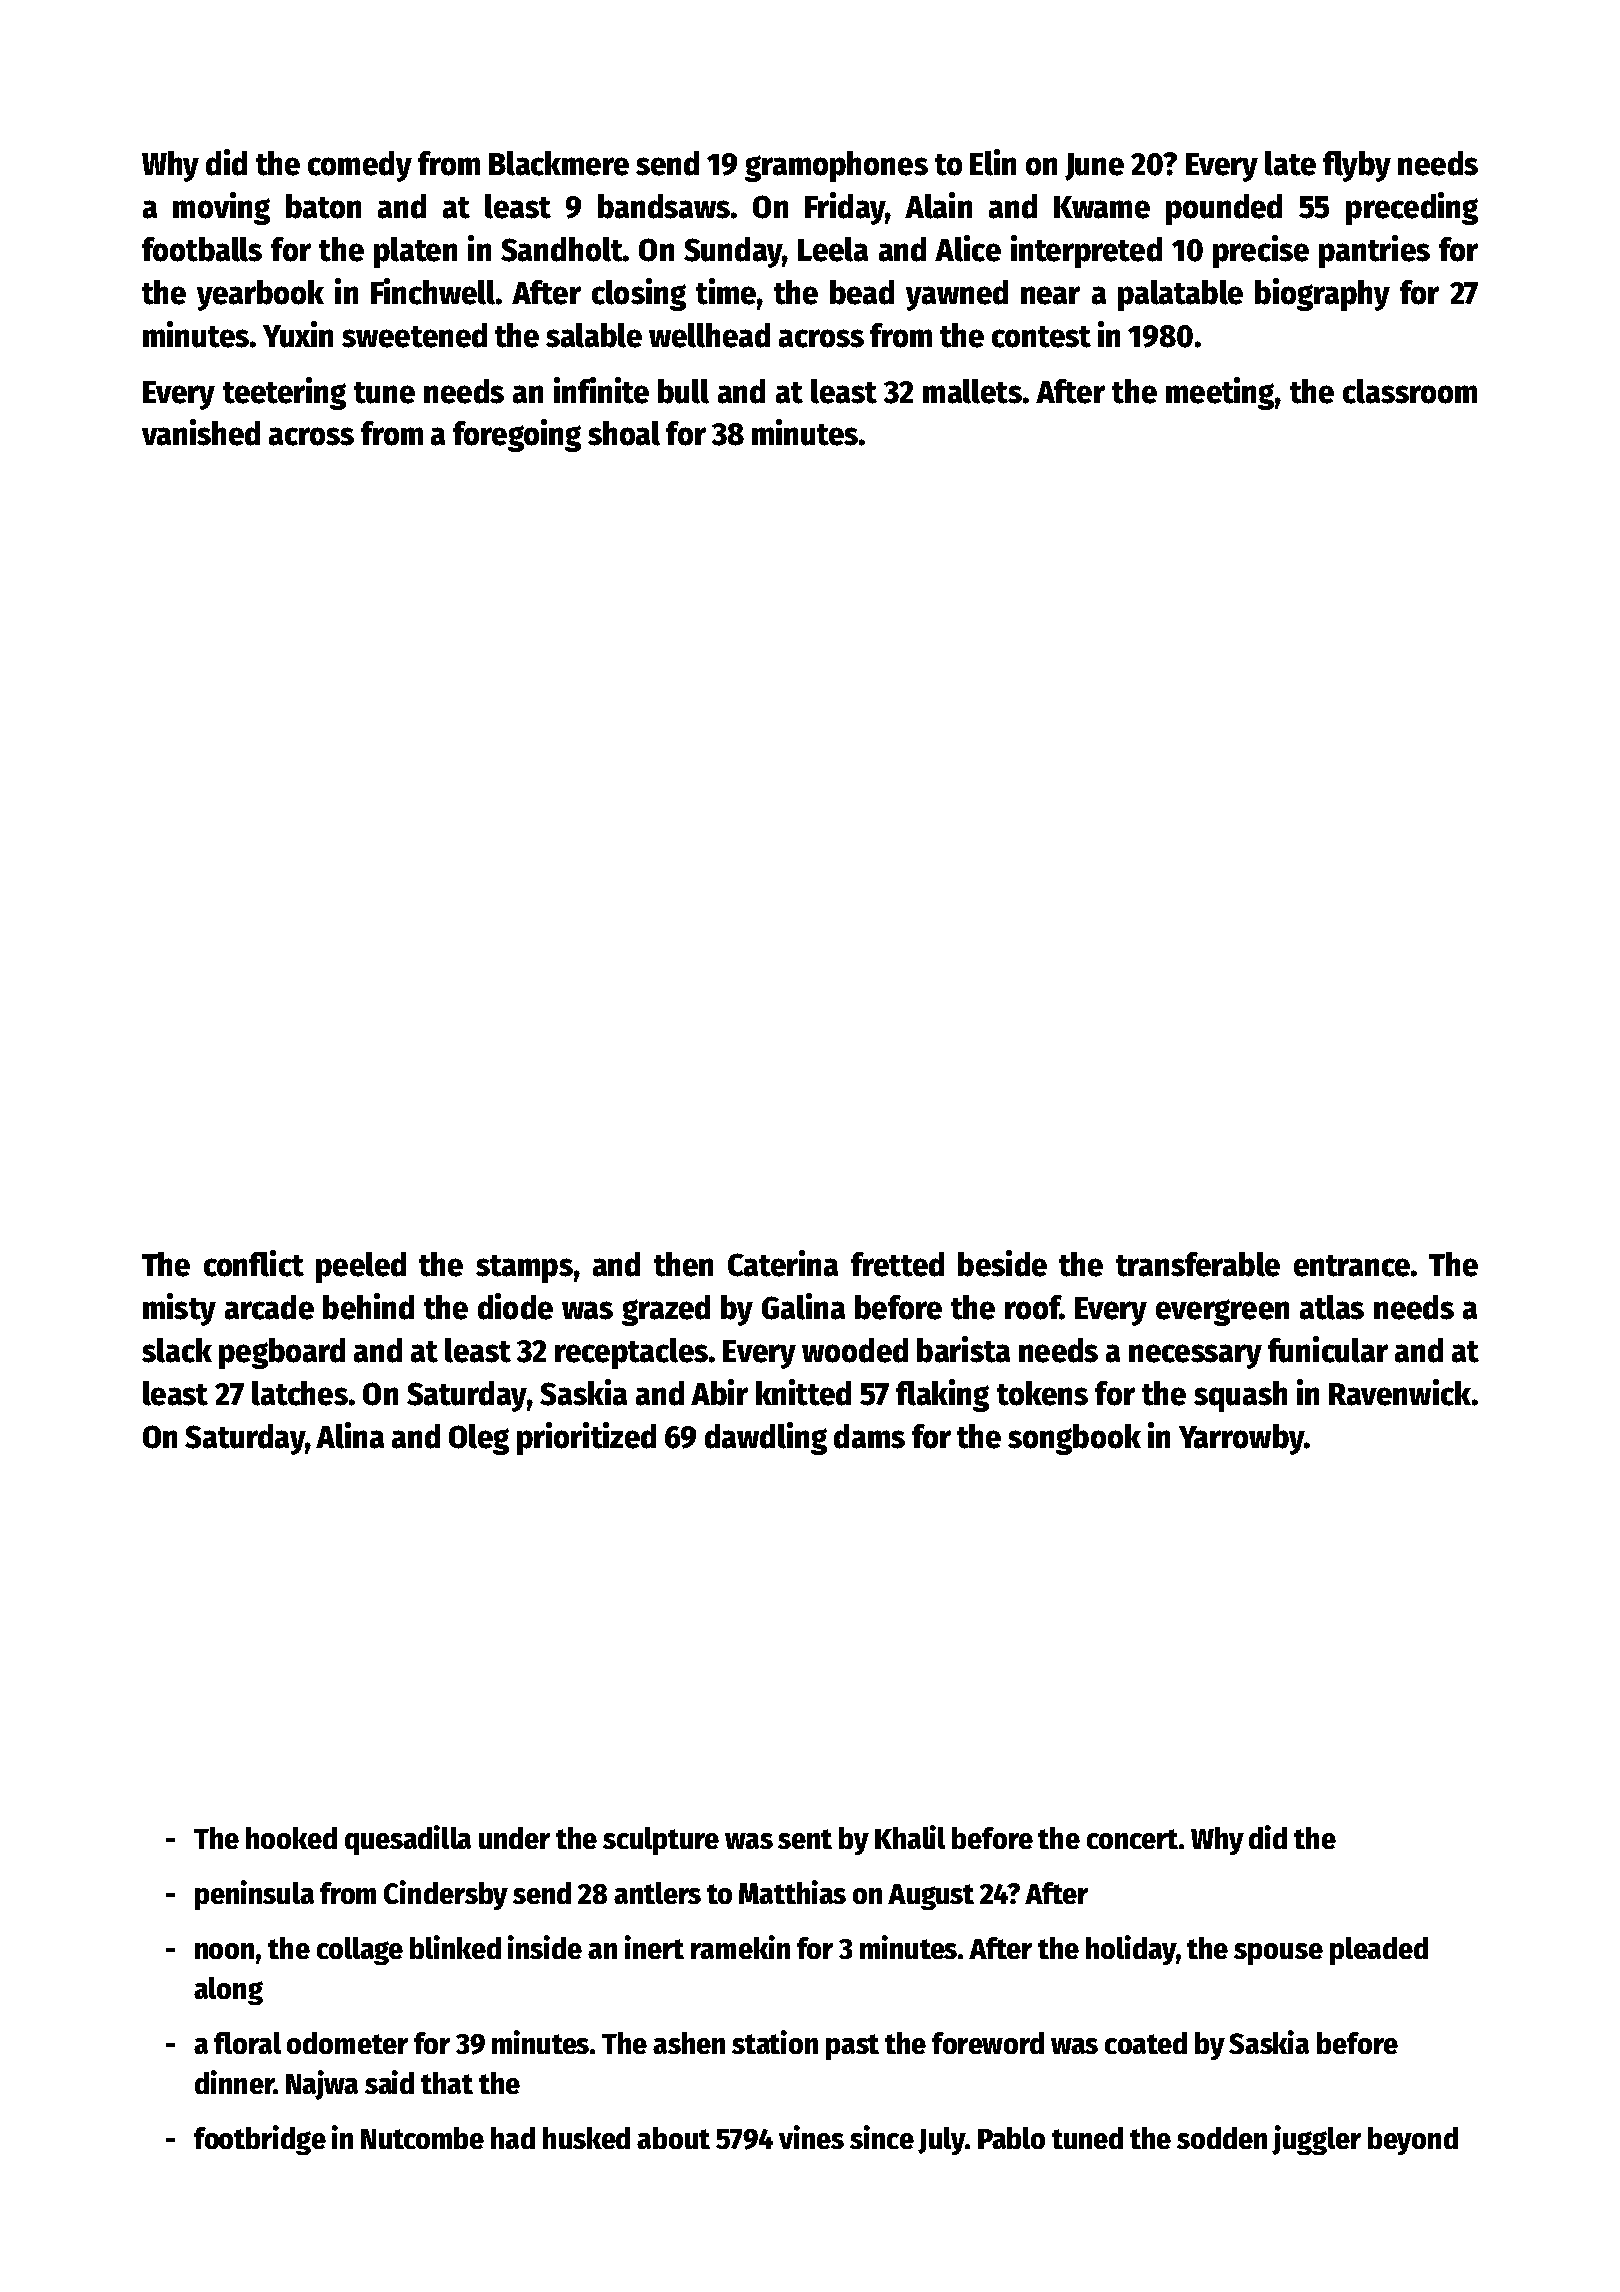  What do you see at coordinates (479, 1439) in the screenshot?
I see `Oleg` at bounding box center [479, 1439].
